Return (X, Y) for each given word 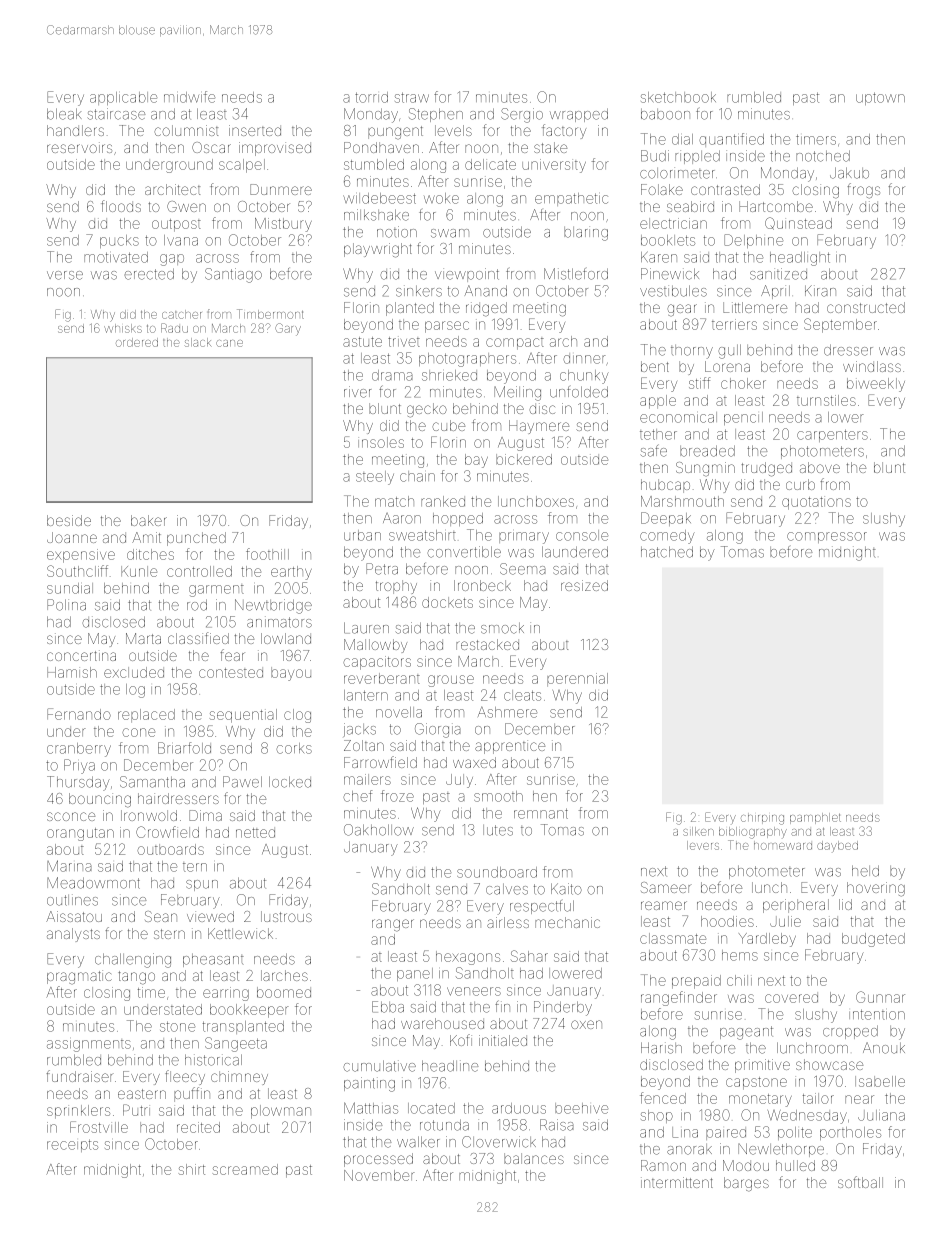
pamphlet (815, 818)
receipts (72, 1145)
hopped (458, 519)
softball (860, 1182)
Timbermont (270, 314)
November (379, 1175)
